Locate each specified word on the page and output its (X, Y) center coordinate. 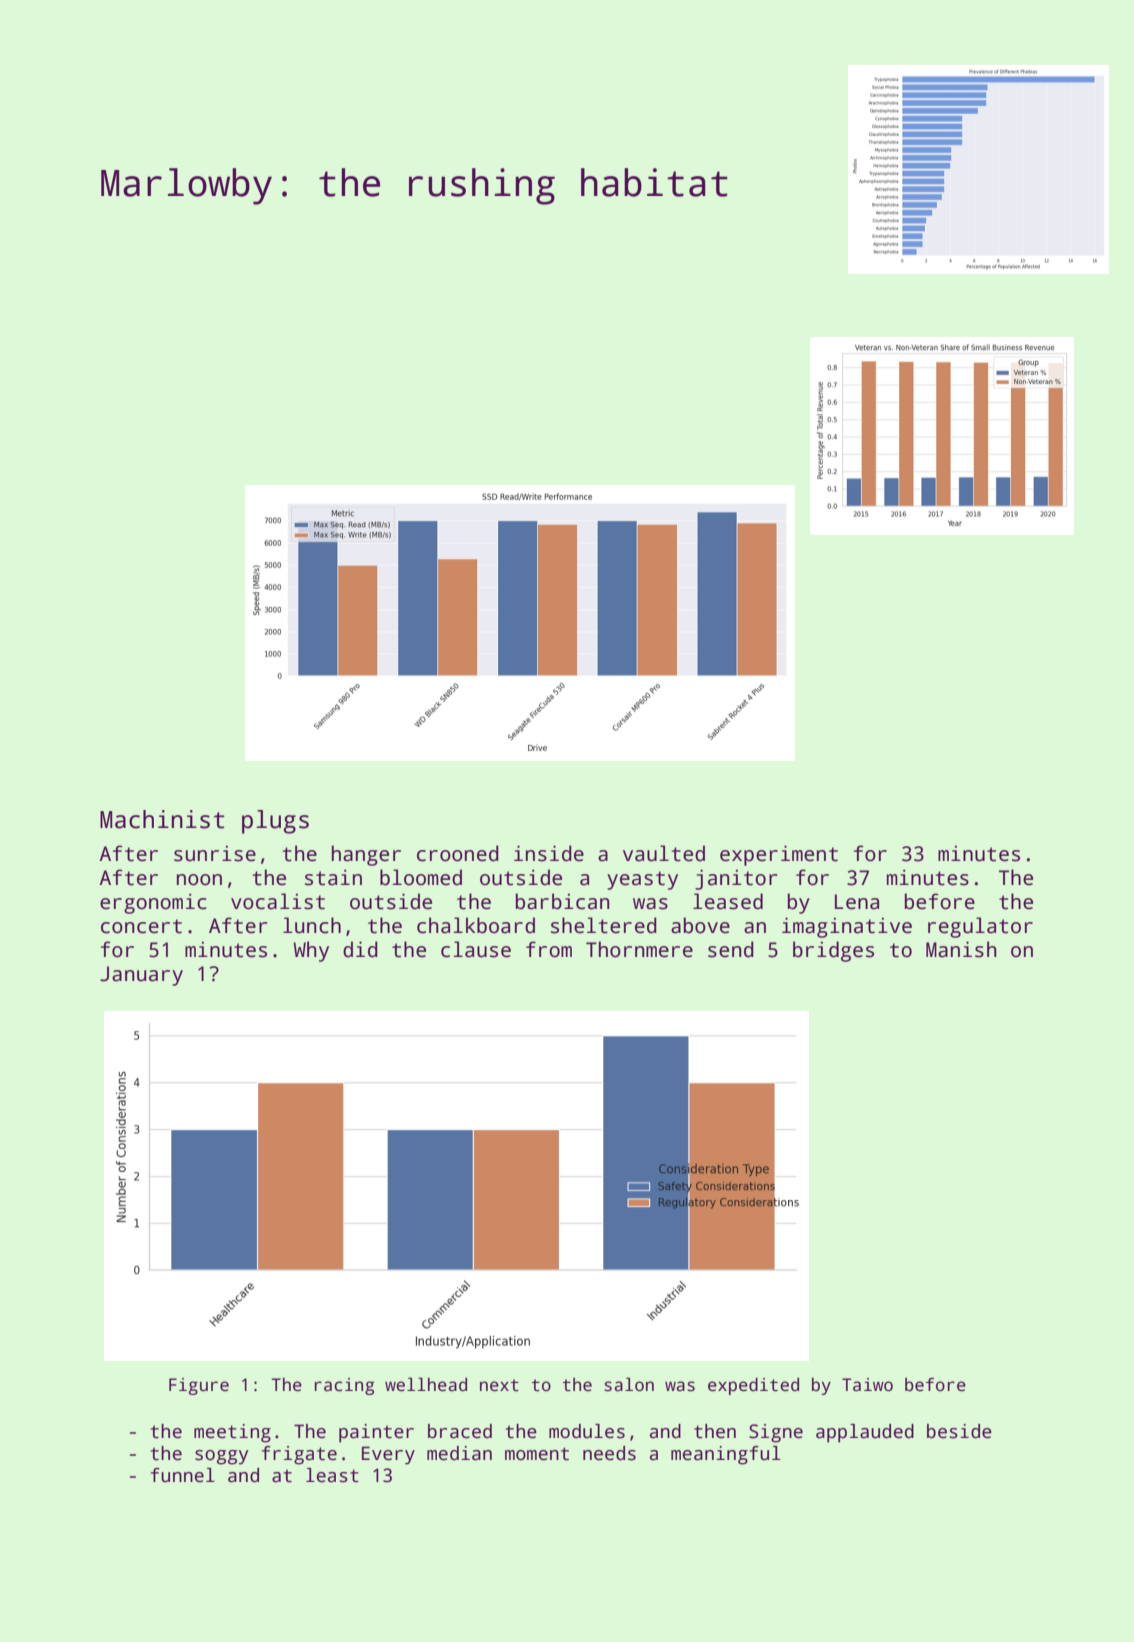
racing (344, 1386)
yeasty (642, 880)
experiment (779, 855)
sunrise (215, 853)
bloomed (421, 877)
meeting (232, 1433)
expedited (753, 1386)
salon (629, 1384)
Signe (776, 1433)
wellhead (426, 1384)
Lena (857, 902)
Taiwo (867, 1385)
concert (141, 926)
